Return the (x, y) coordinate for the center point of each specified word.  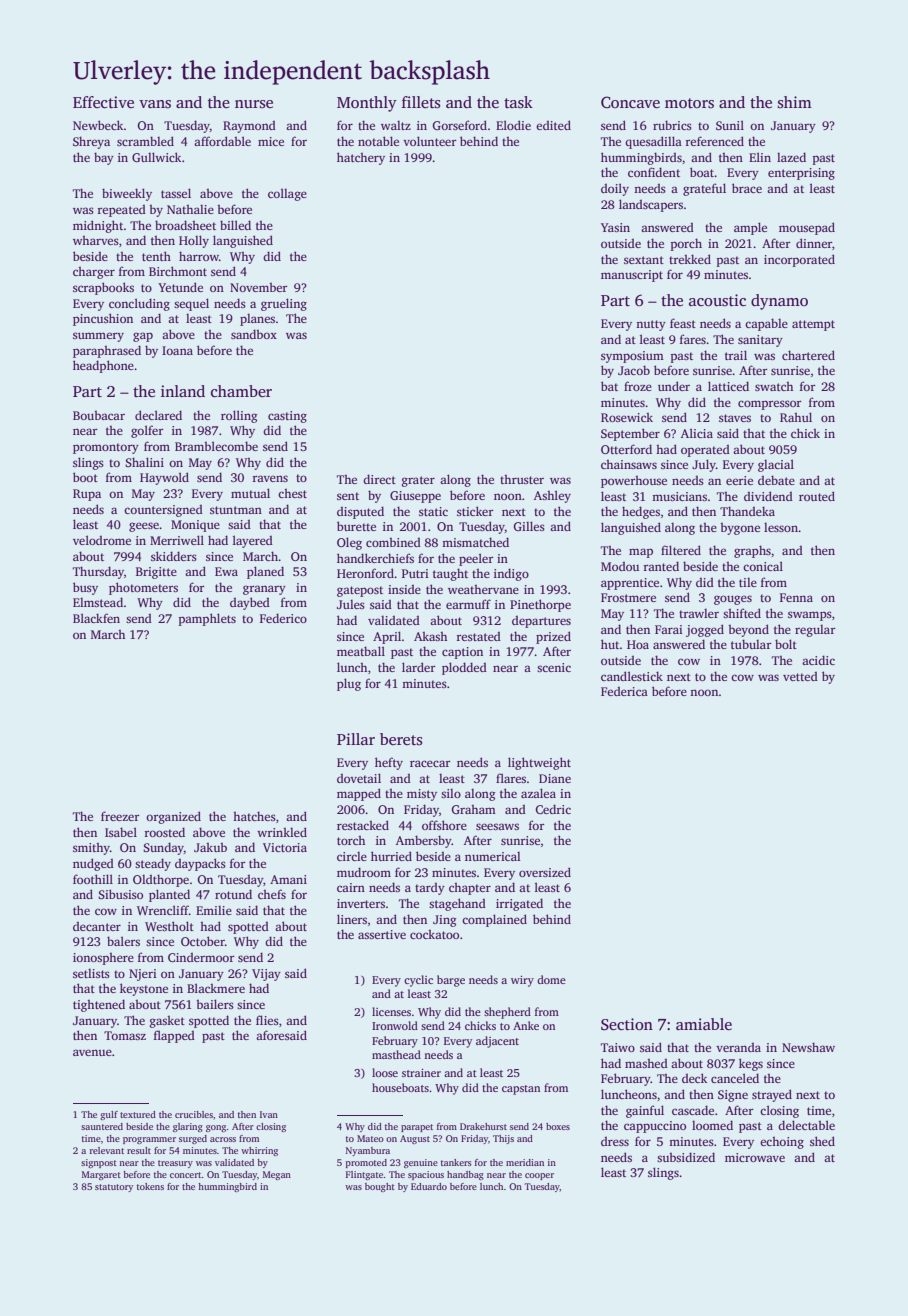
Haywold (164, 478)
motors (689, 103)
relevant (107, 1150)
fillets (421, 102)
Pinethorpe (540, 605)
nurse (254, 104)
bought (380, 1187)
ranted (661, 566)
